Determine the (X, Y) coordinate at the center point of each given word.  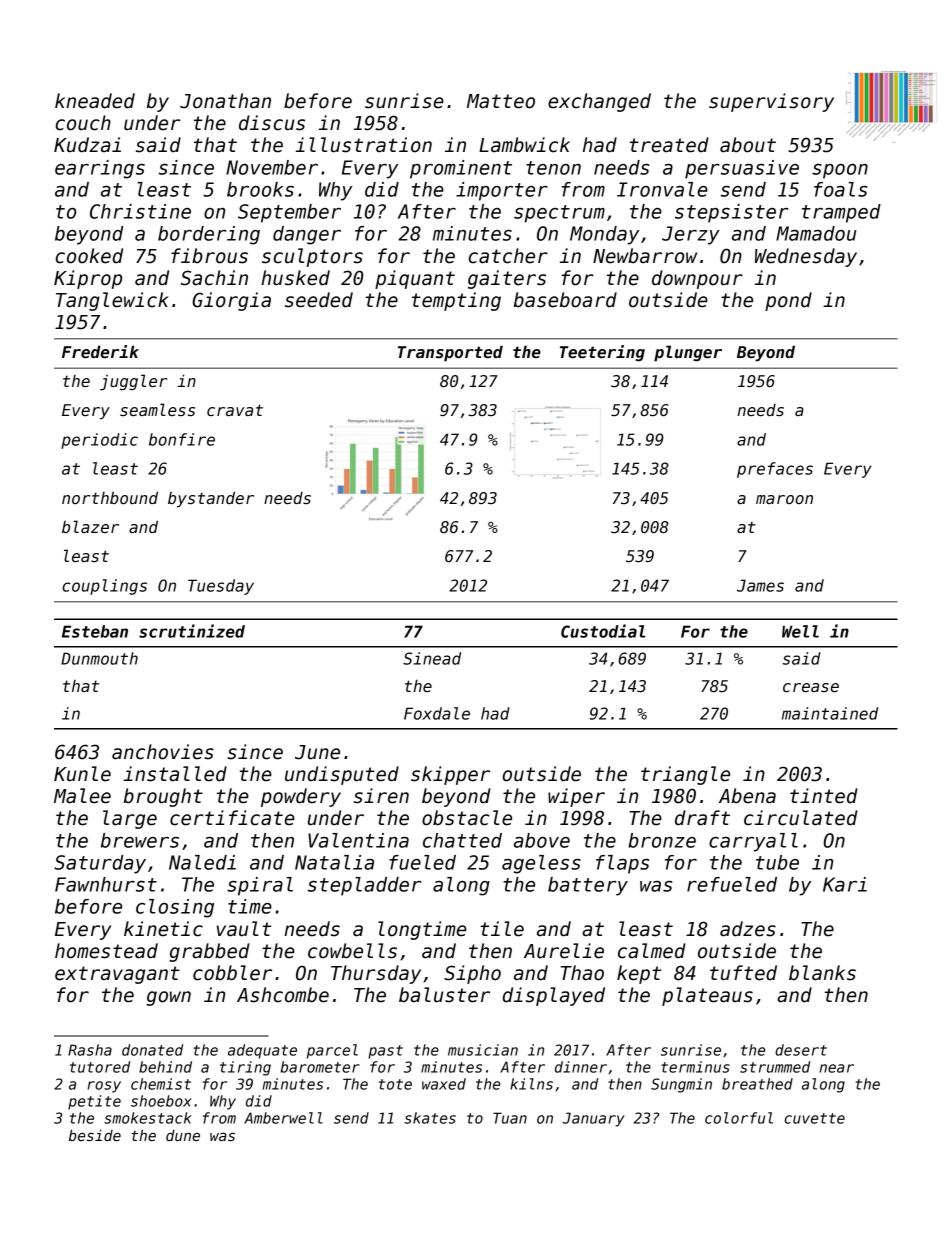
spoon (840, 171)
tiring (245, 1068)
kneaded (95, 101)
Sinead (432, 658)
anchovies (163, 752)
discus (272, 123)
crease (811, 688)
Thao (582, 973)
